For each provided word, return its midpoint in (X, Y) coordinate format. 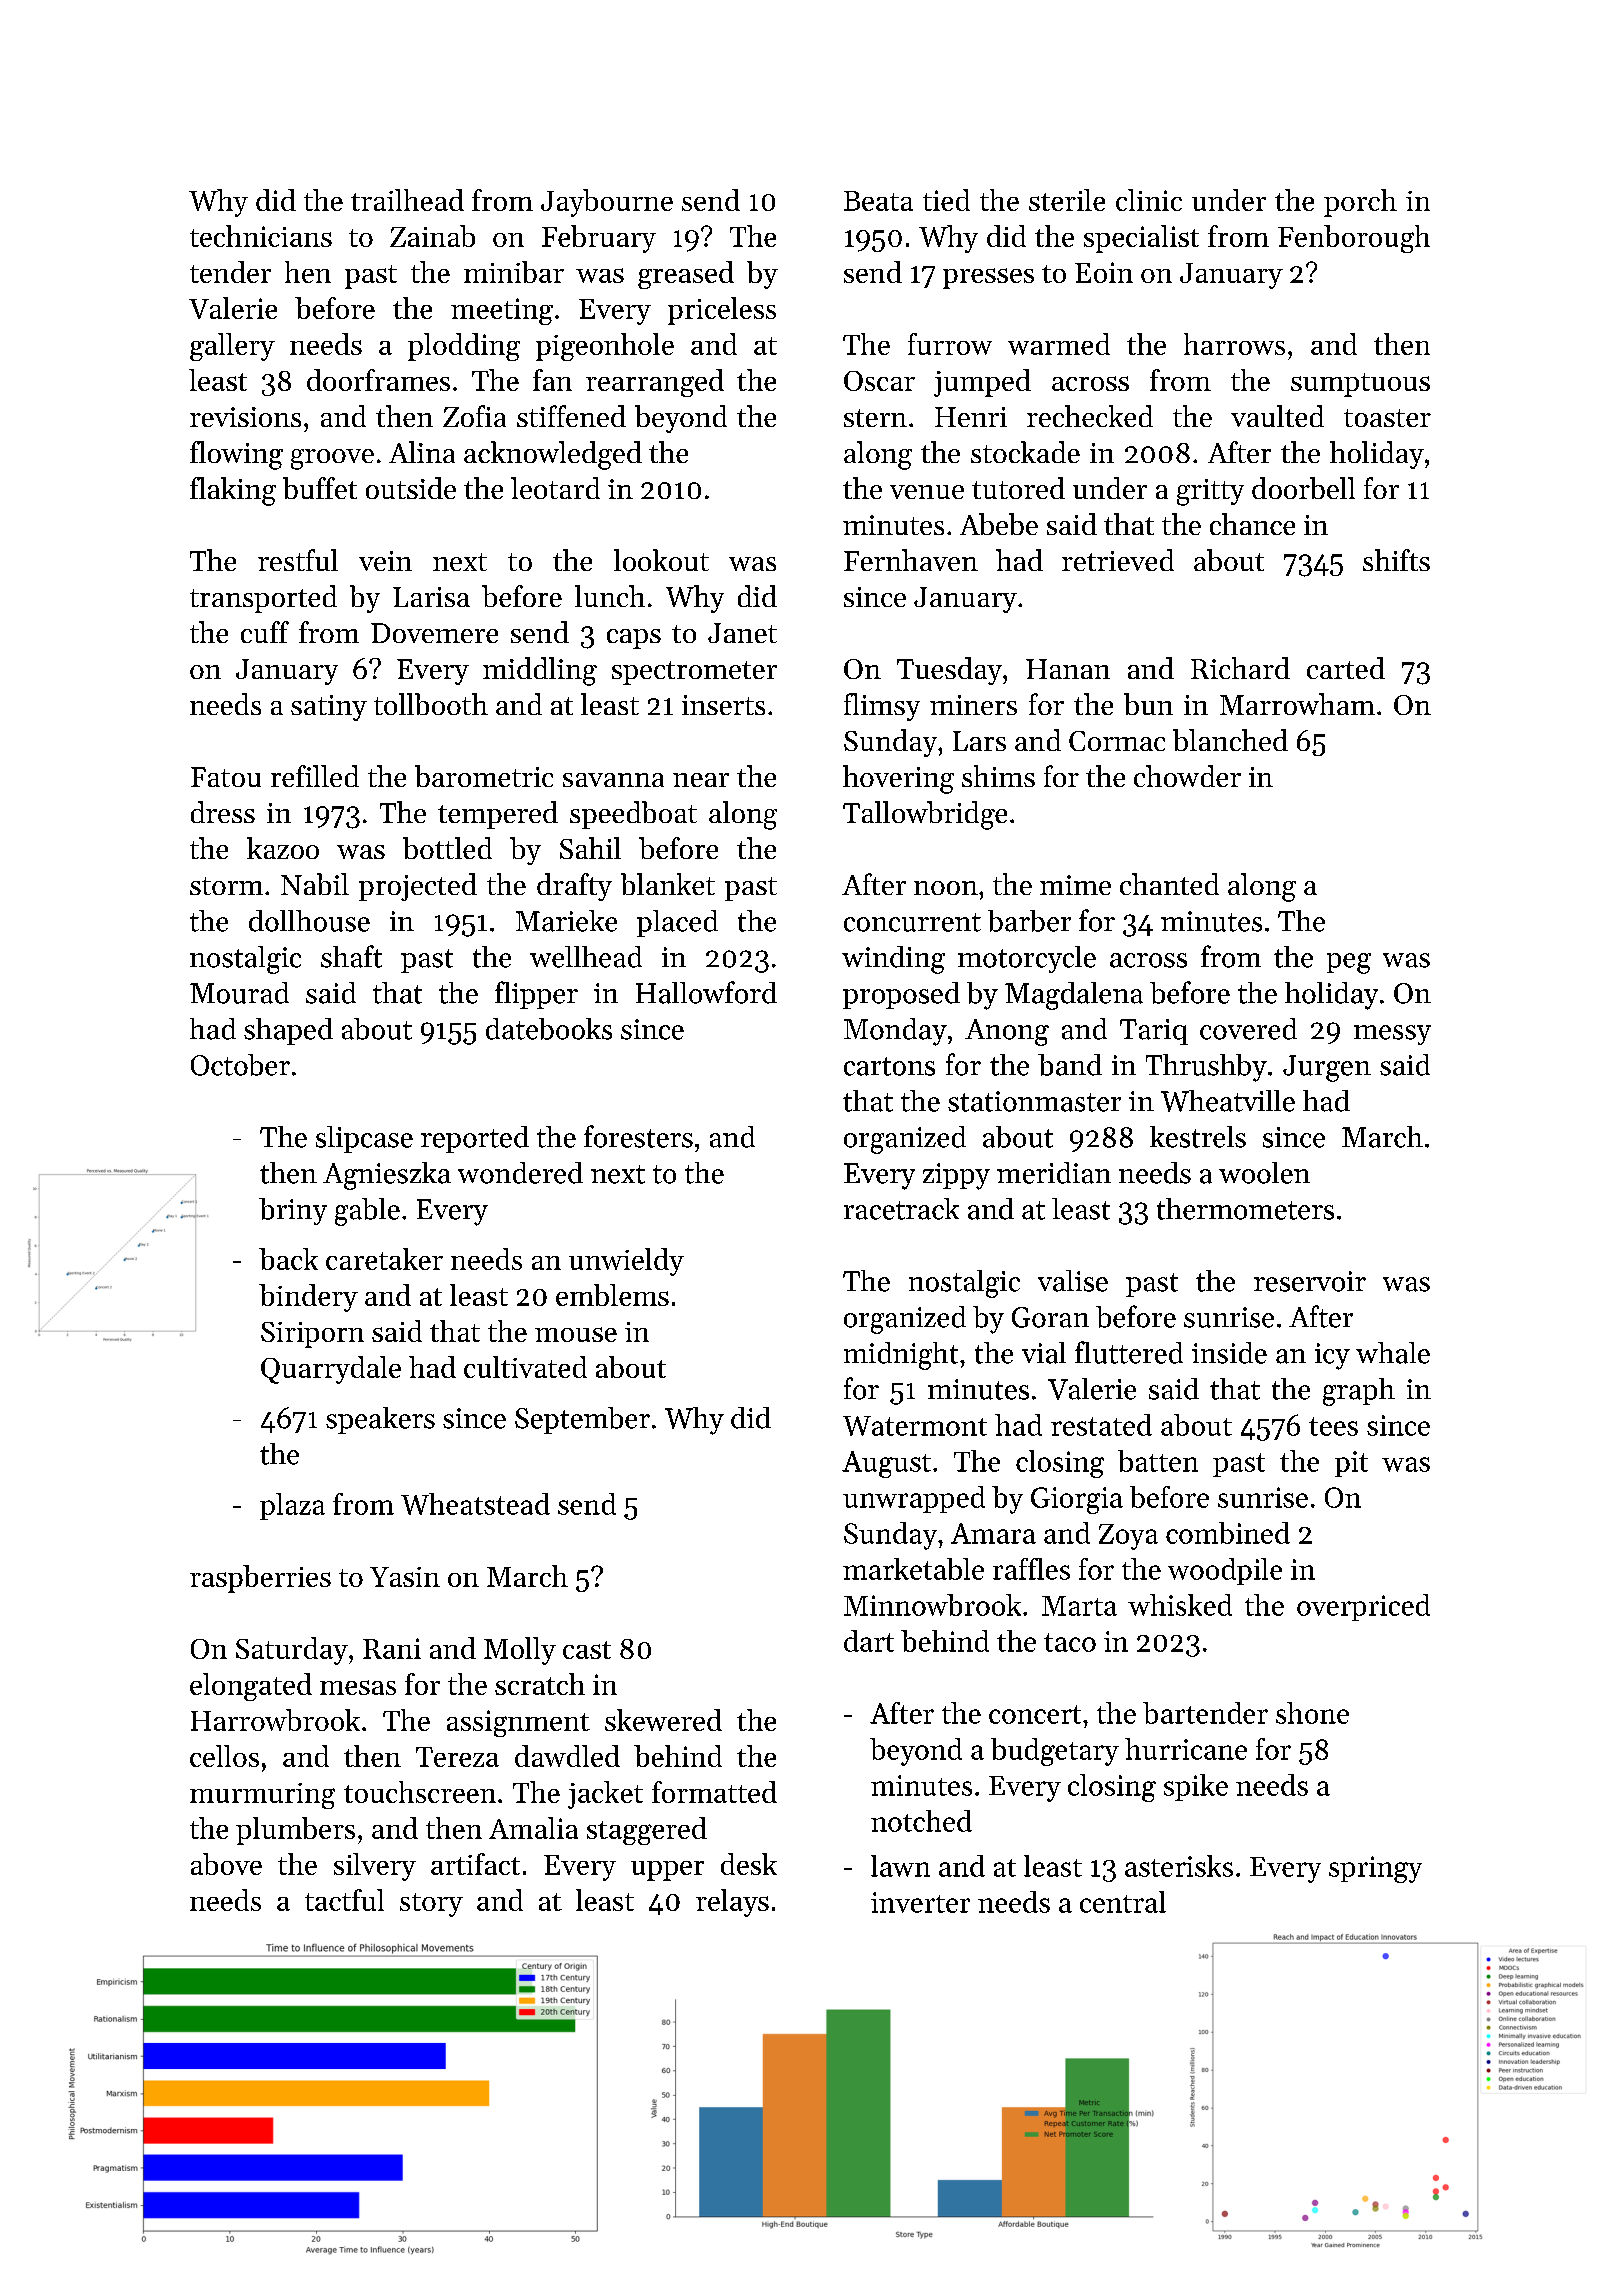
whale (1393, 1353)
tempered (498, 815)
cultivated (525, 1367)
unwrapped (914, 1499)
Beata (878, 201)
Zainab (432, 236)
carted (1346, 668)
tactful (344, 1900)
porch (1360, 203)
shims (998, 776)
